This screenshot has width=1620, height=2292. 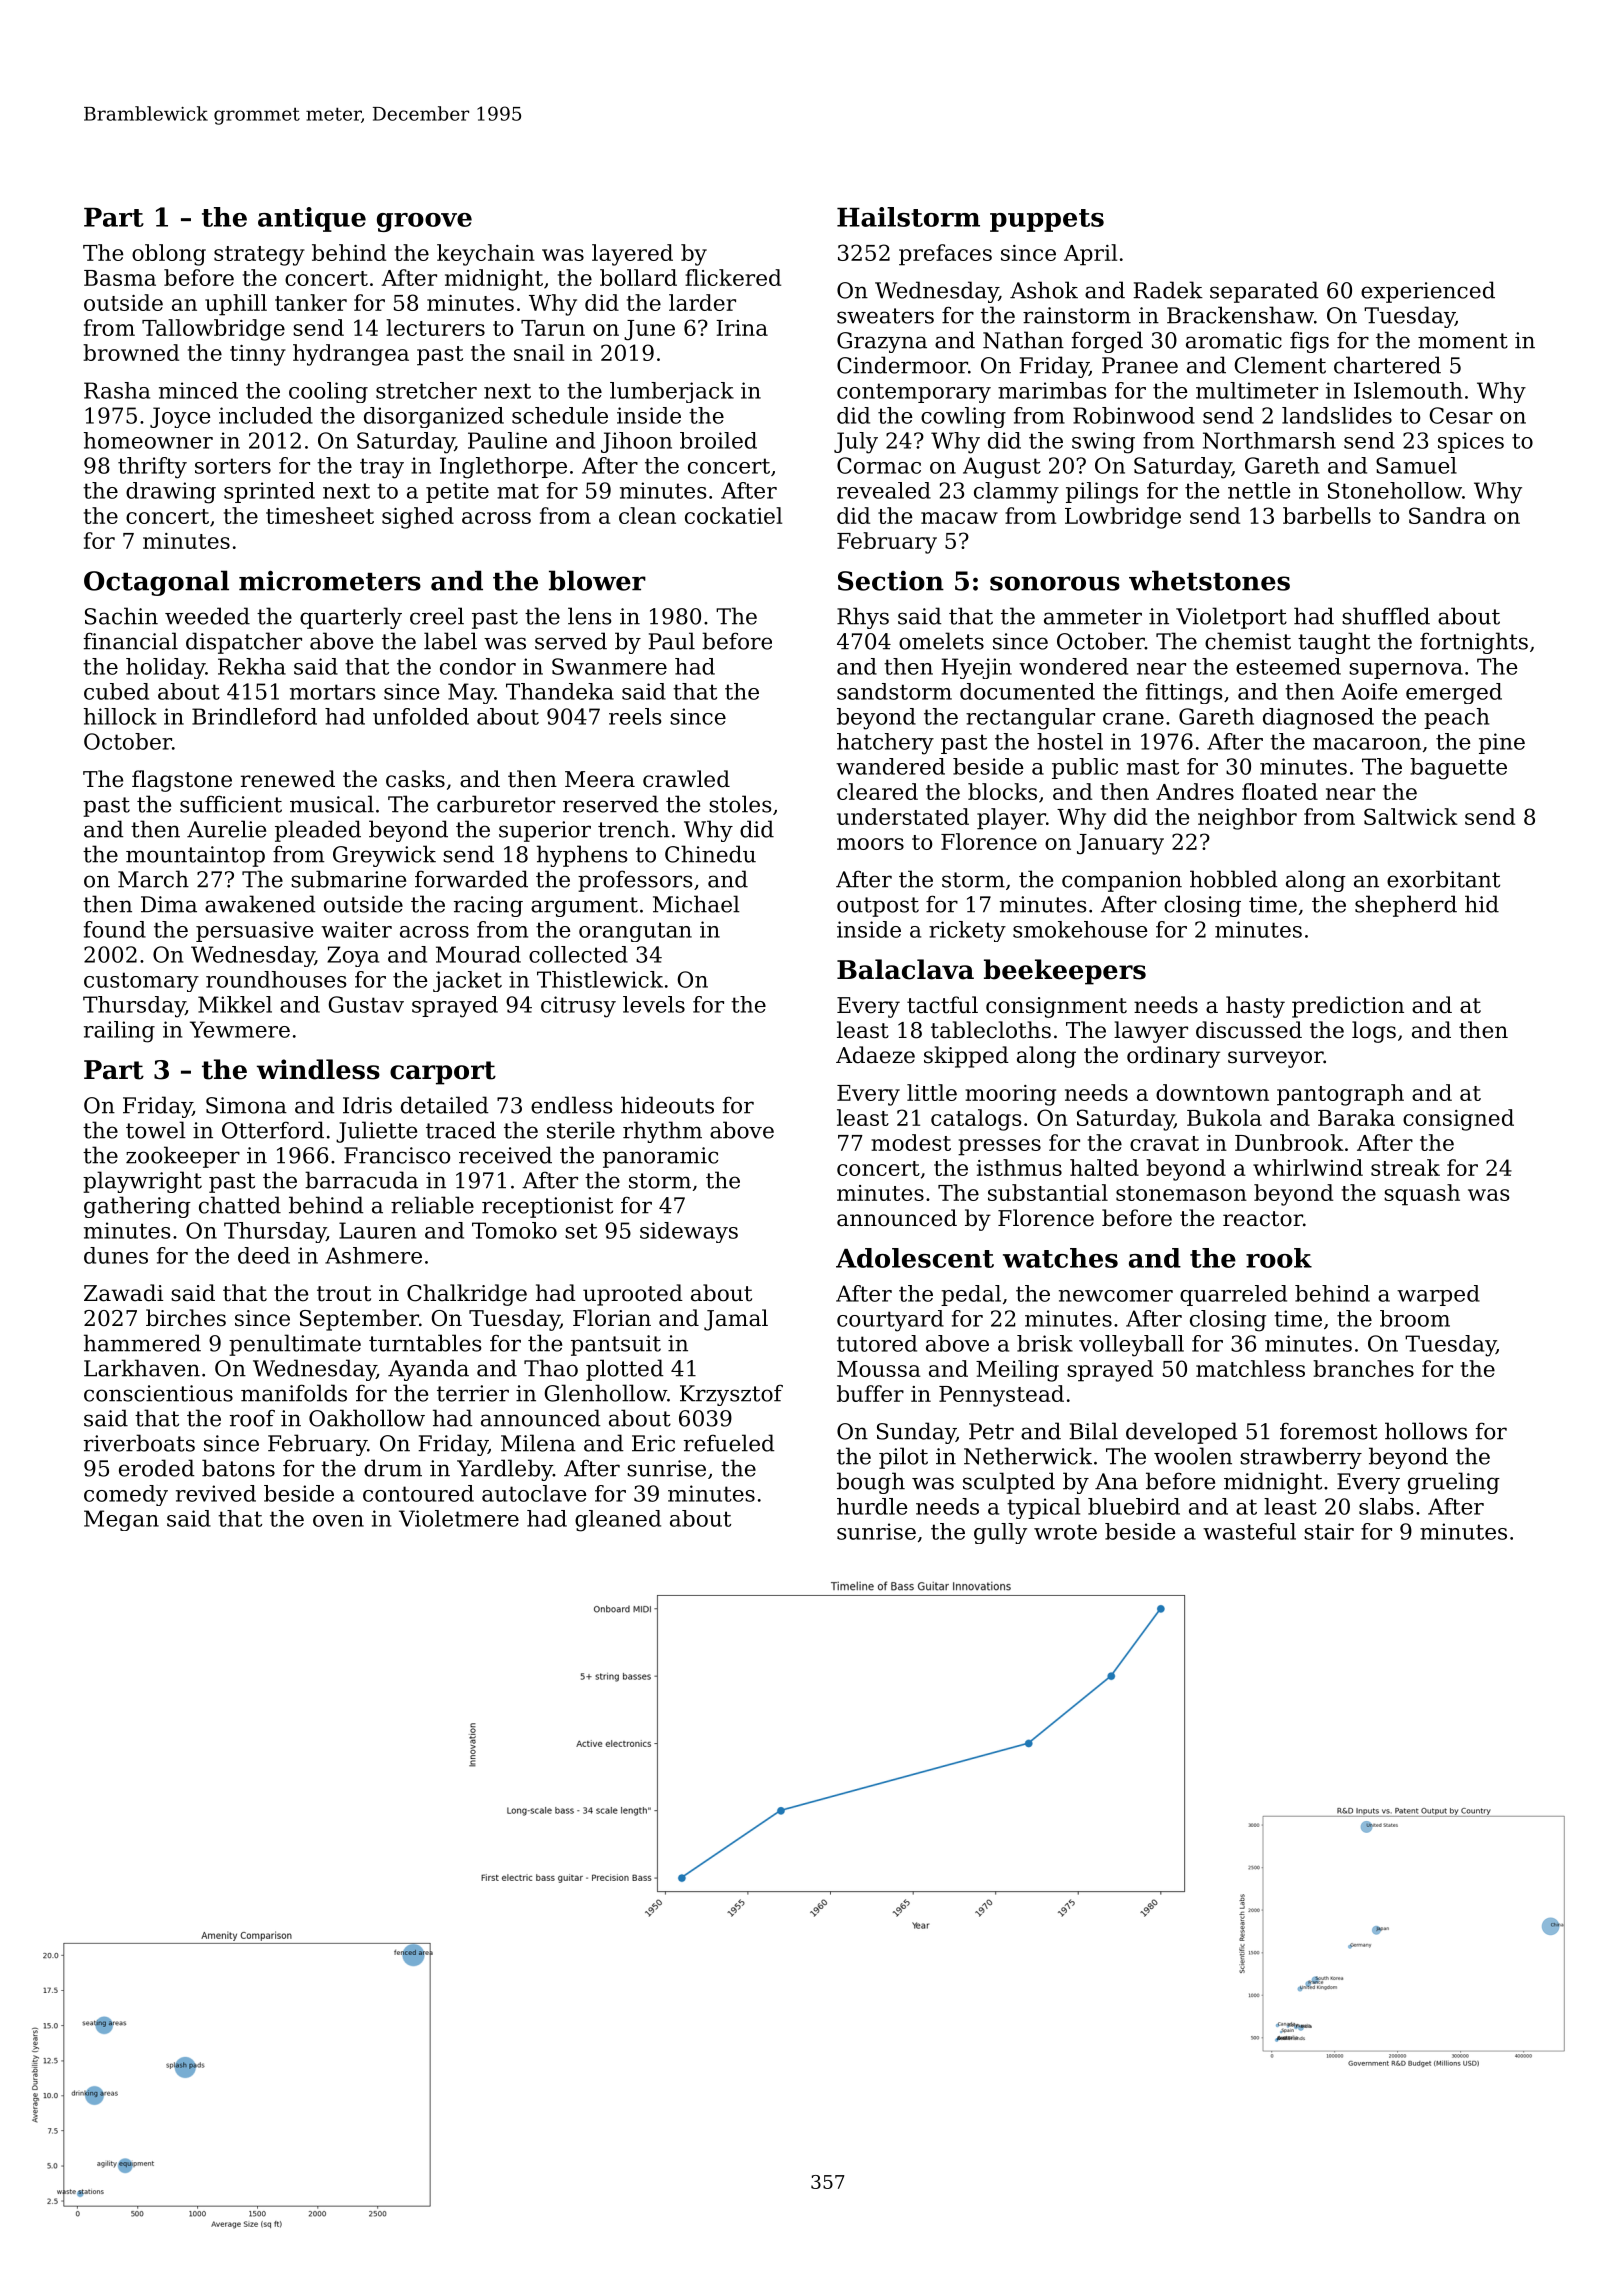 I want to click on mortars, so click(x=333, y=692).
